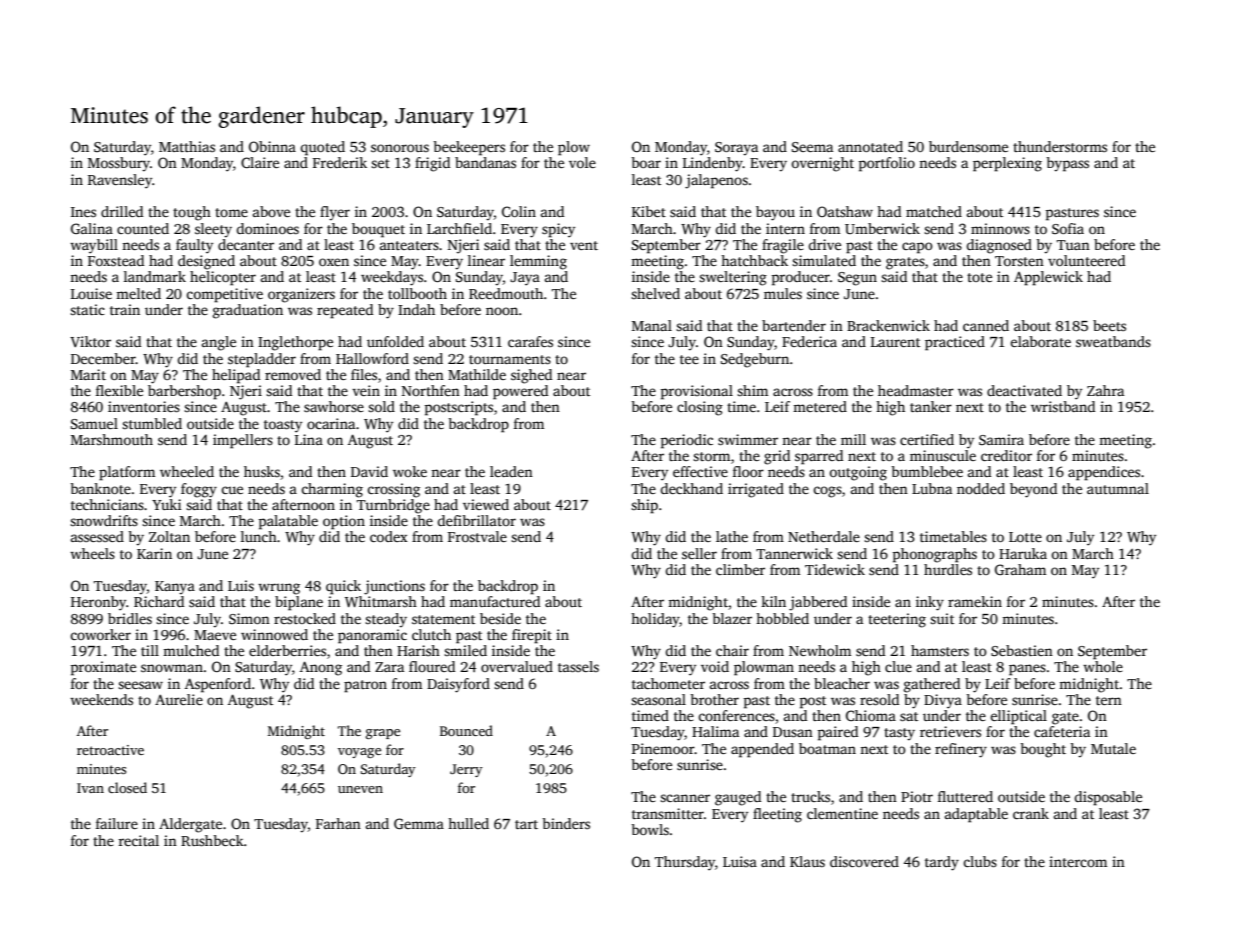  What do you see at coordinates (895, 342) in the document?
I see `Laurent` at bounding box center [895, 342].
